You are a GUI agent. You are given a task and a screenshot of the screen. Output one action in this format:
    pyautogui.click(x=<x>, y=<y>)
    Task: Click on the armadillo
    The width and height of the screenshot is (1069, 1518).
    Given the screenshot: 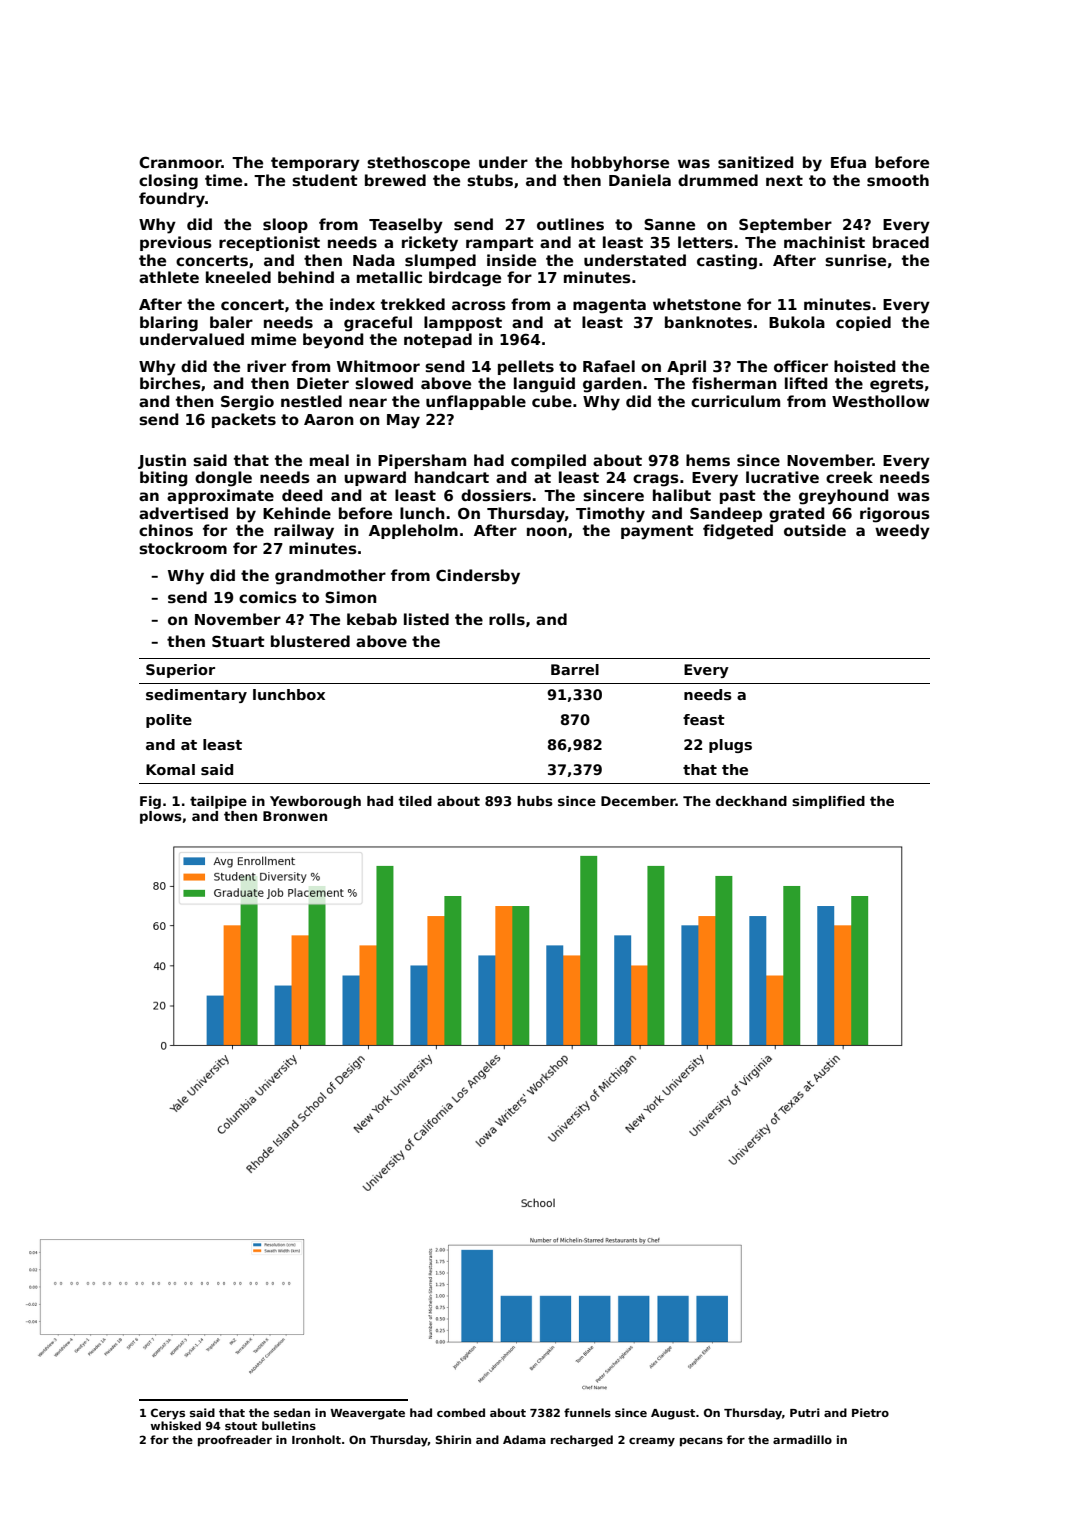 What is the action you would take?
    pyautogui.click(x=802, y=1439)
